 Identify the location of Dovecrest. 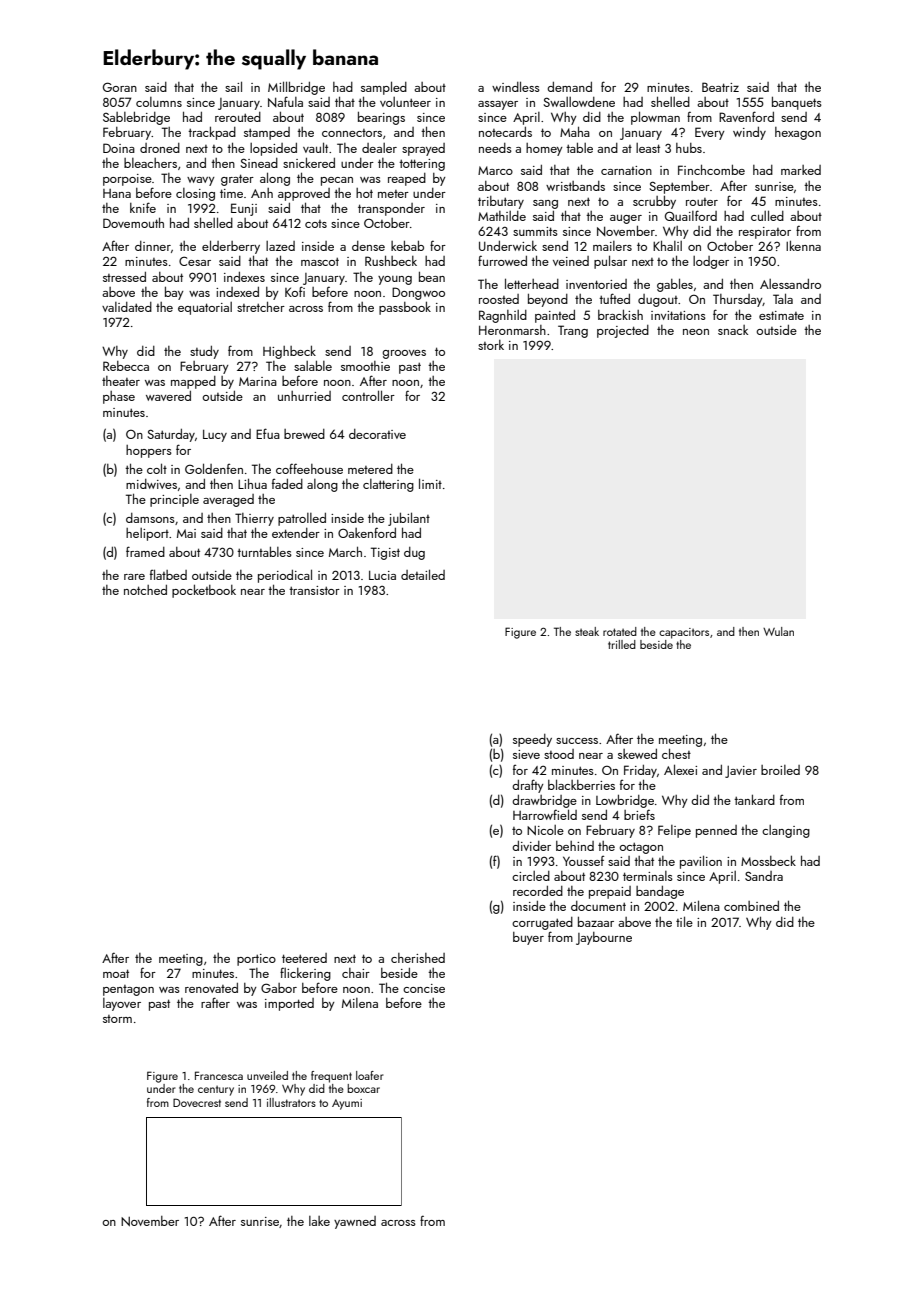
(197, 1102).
